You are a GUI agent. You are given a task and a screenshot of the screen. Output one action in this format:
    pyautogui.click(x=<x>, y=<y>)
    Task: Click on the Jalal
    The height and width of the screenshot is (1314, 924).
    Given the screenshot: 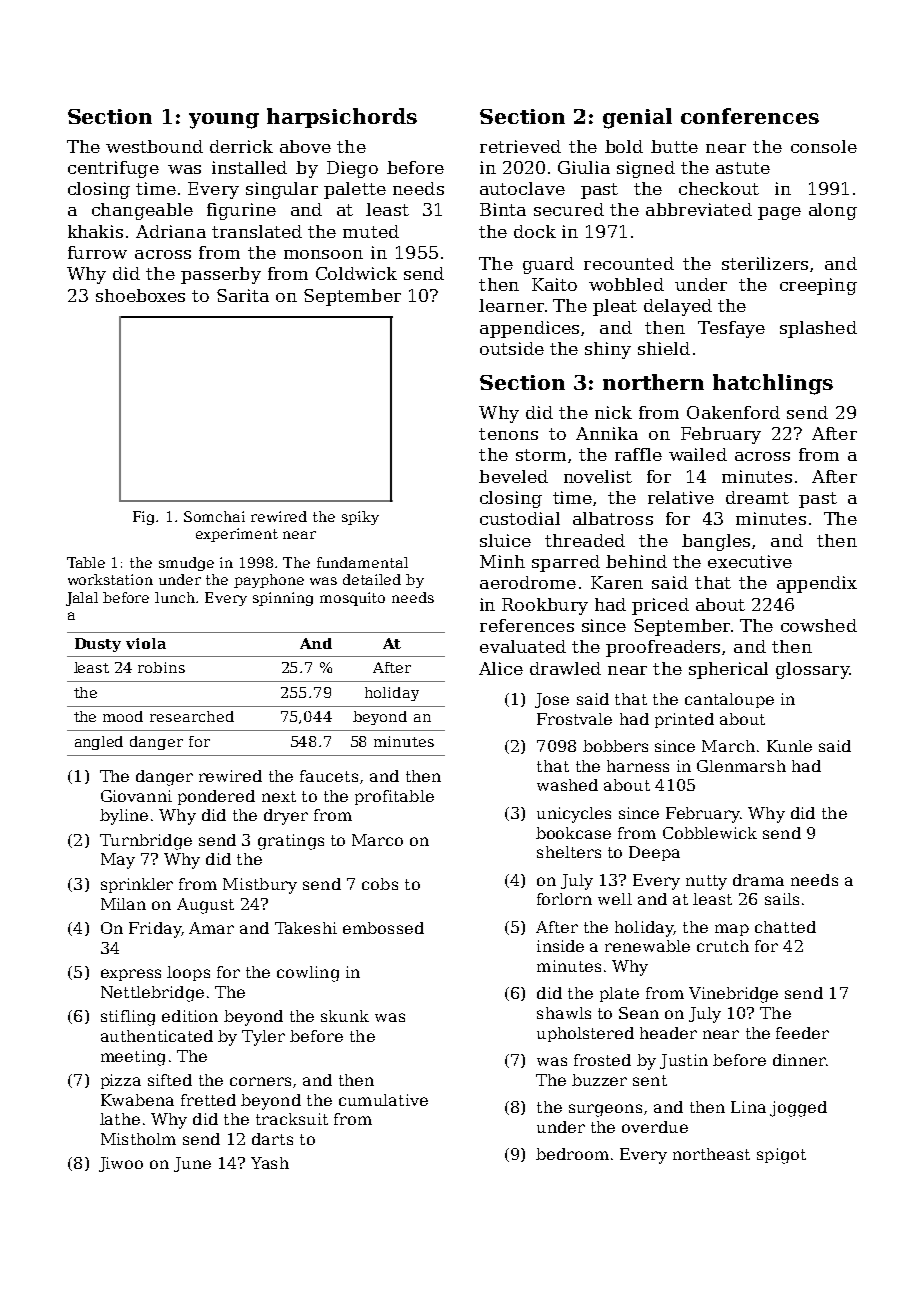 What is the action you would take?
    pyautogui.click(x=82, y=599)
